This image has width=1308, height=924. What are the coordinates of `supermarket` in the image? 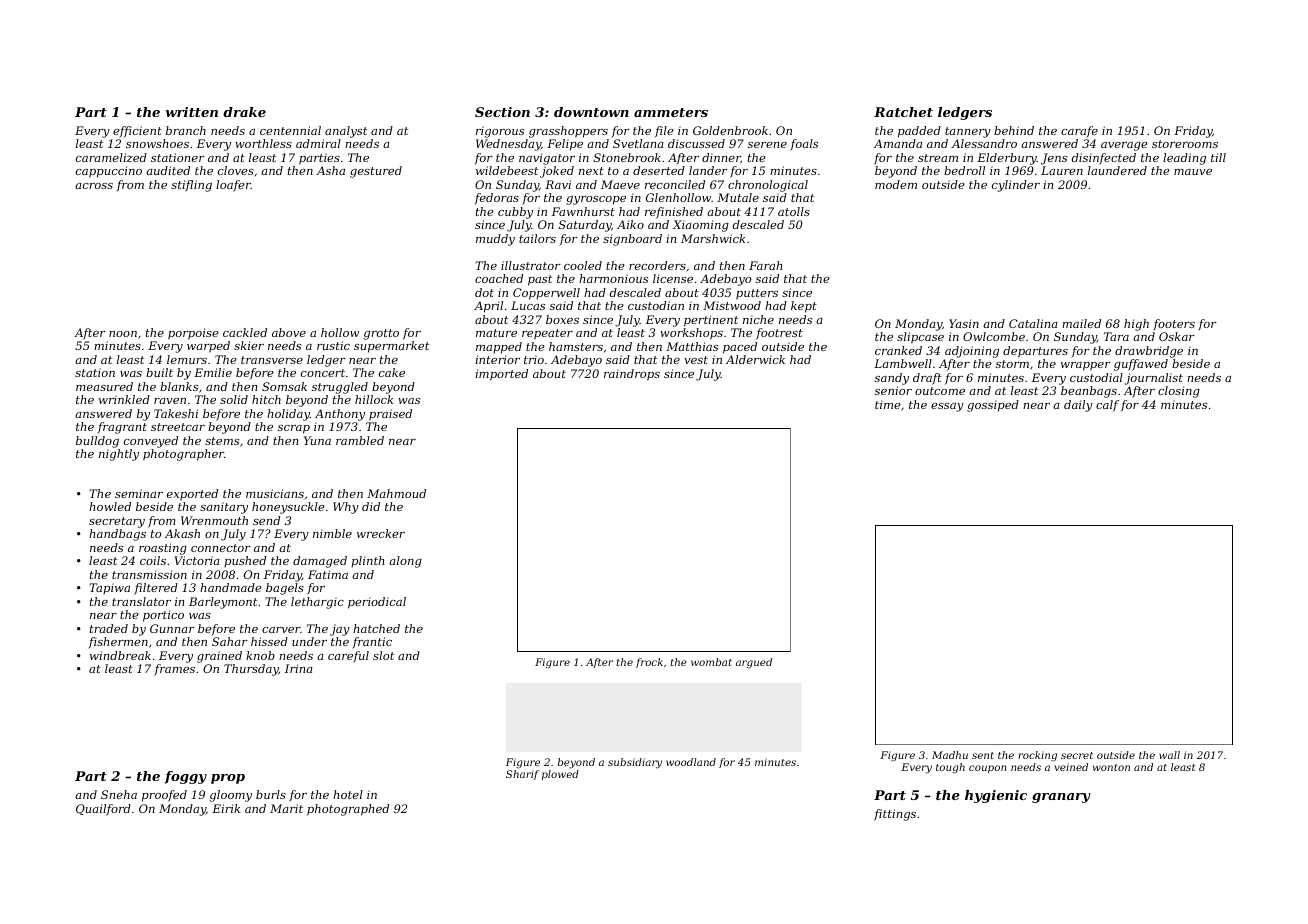 It's located at (391, 347).
